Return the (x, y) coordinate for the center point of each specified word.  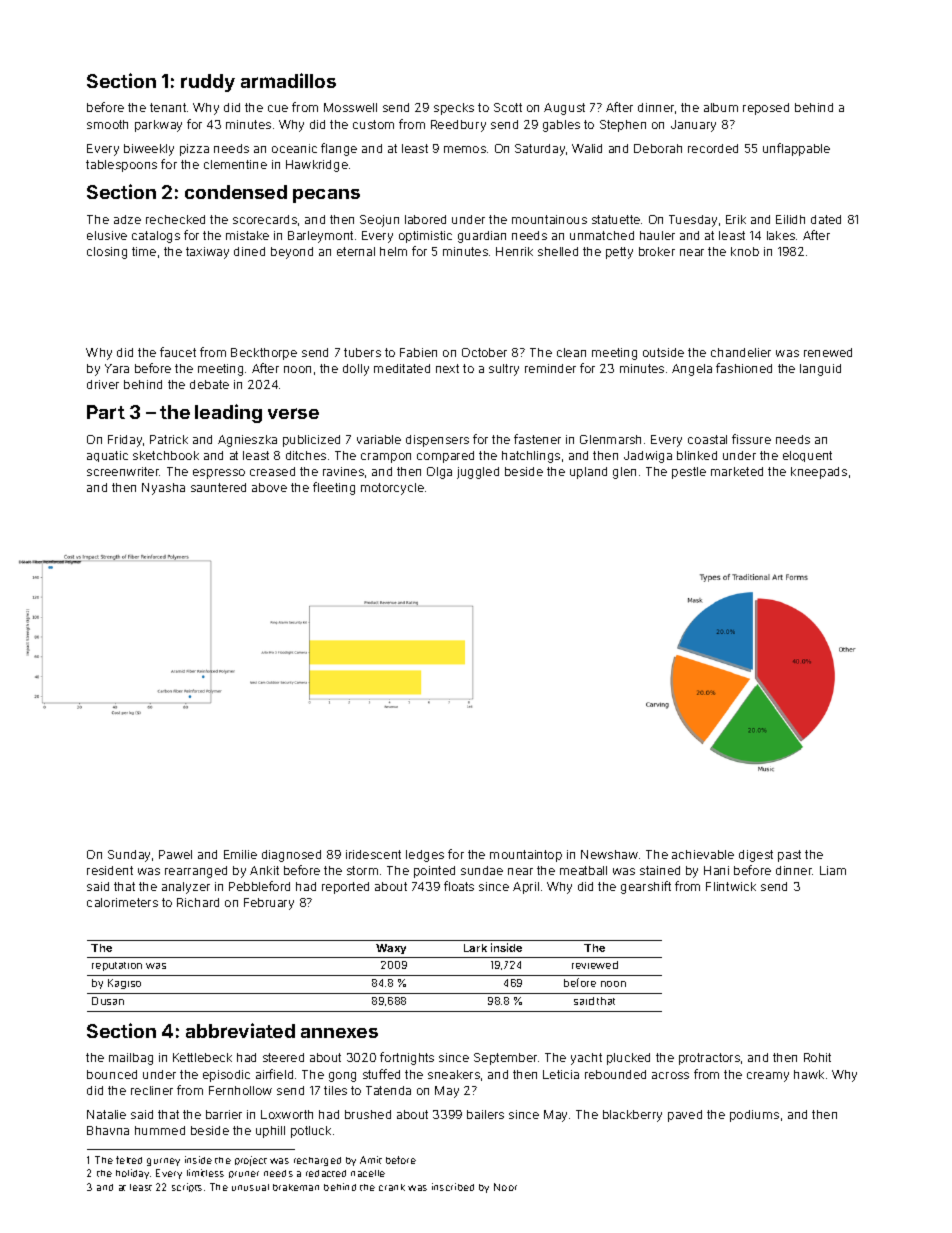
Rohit (817, 1057)
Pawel (175, 854)
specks (454, 109)
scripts (187, 1187)
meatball (583, 870)
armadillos (288, 80)
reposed (766, 109)
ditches (306, 455)
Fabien (418, 352)
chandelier (741, 352)
